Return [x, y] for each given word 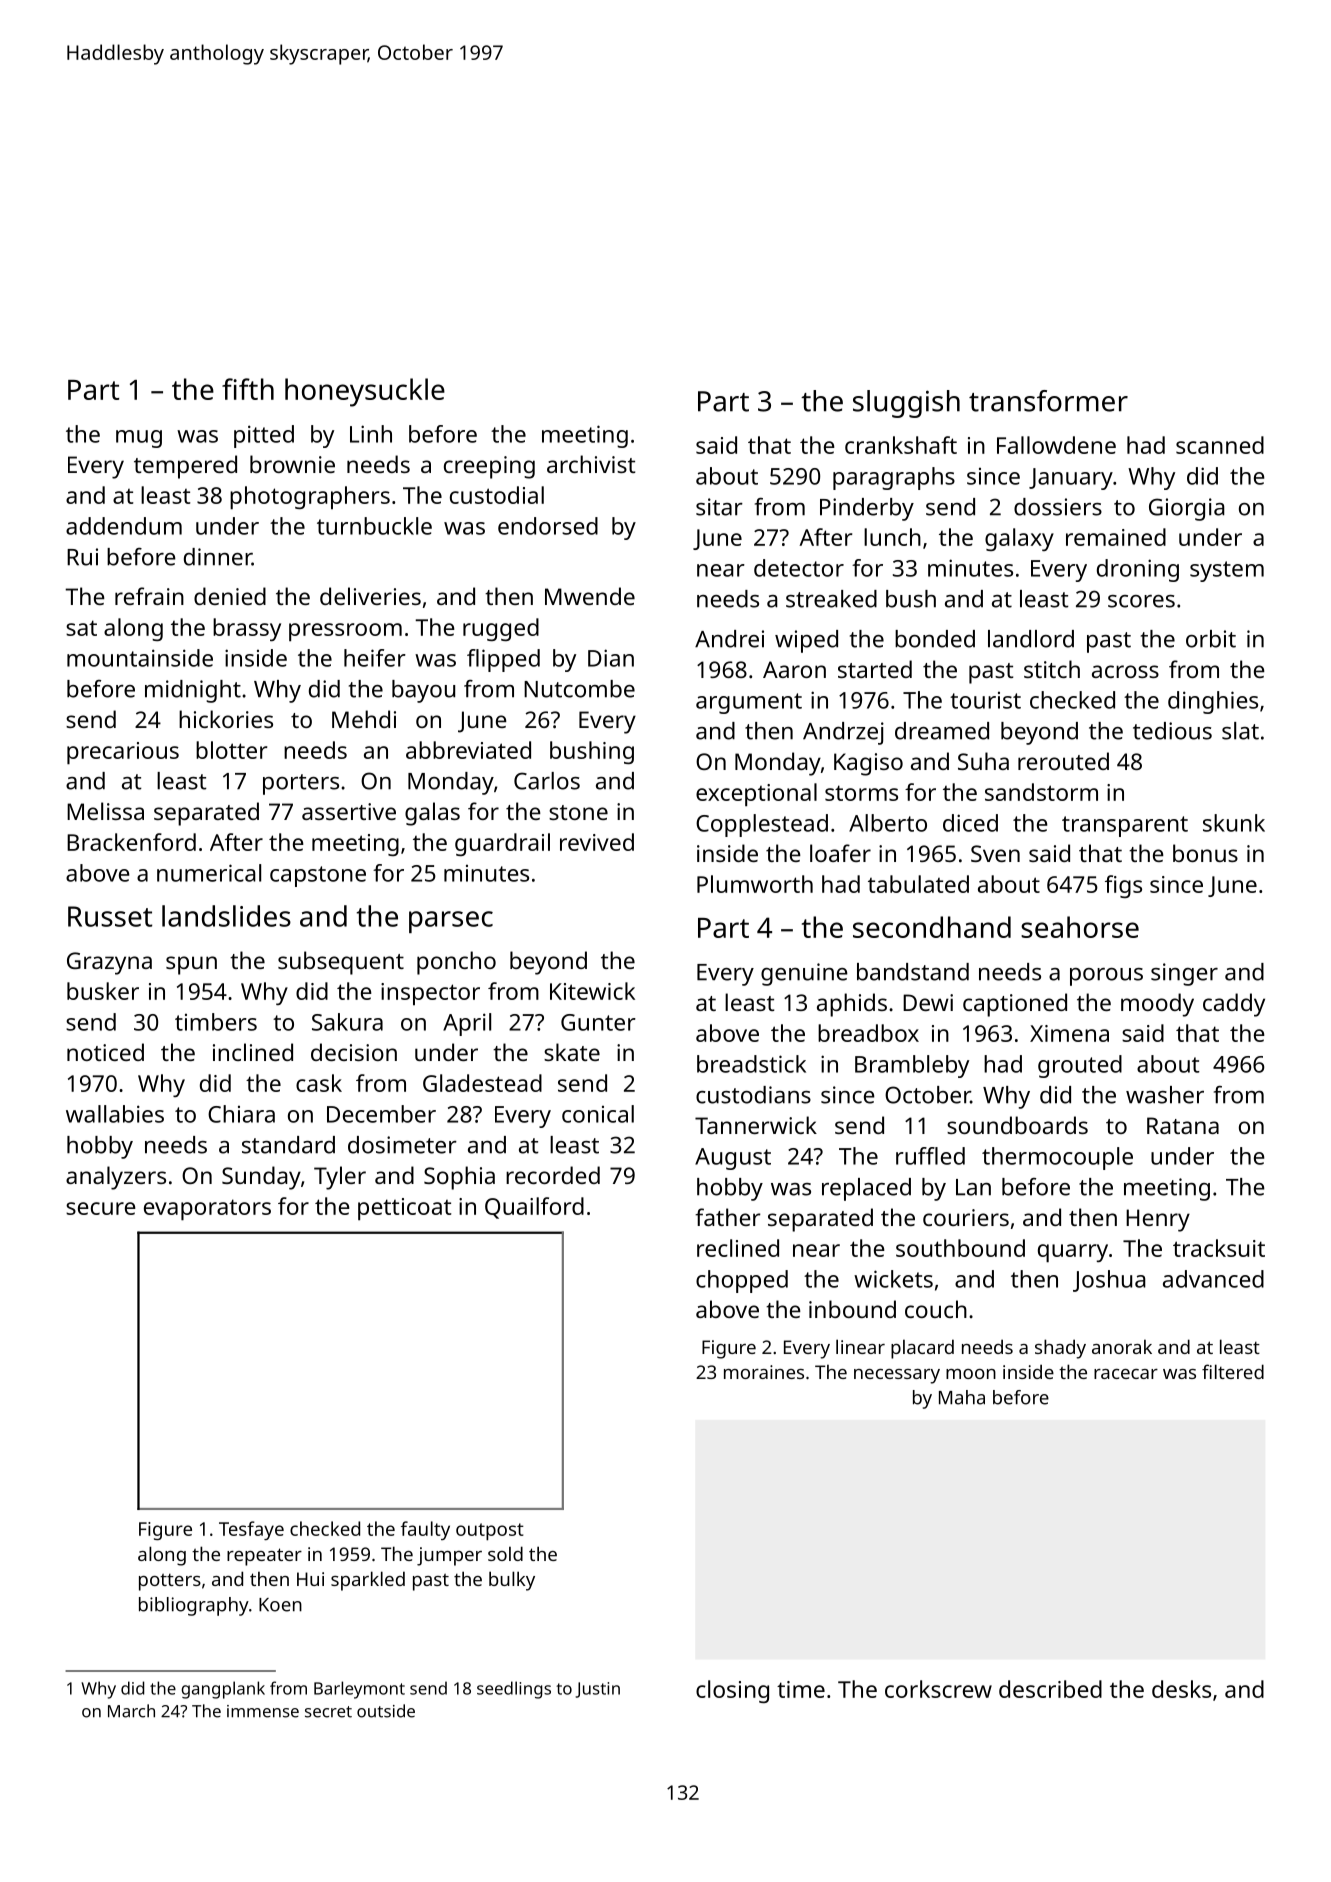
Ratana [1183, 1125]
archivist [591, 464]
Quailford [534, 1208]
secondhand [932, 927]
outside [386, 1711]
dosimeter [402, 1145]
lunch [892, 537]
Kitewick [592, 991]
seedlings [514, 1690]
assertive [349, 811]
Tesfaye [251, 1530]
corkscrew [938, 1689]
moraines [764, 1372]
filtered [1233, 1371]
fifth [248, 389]
